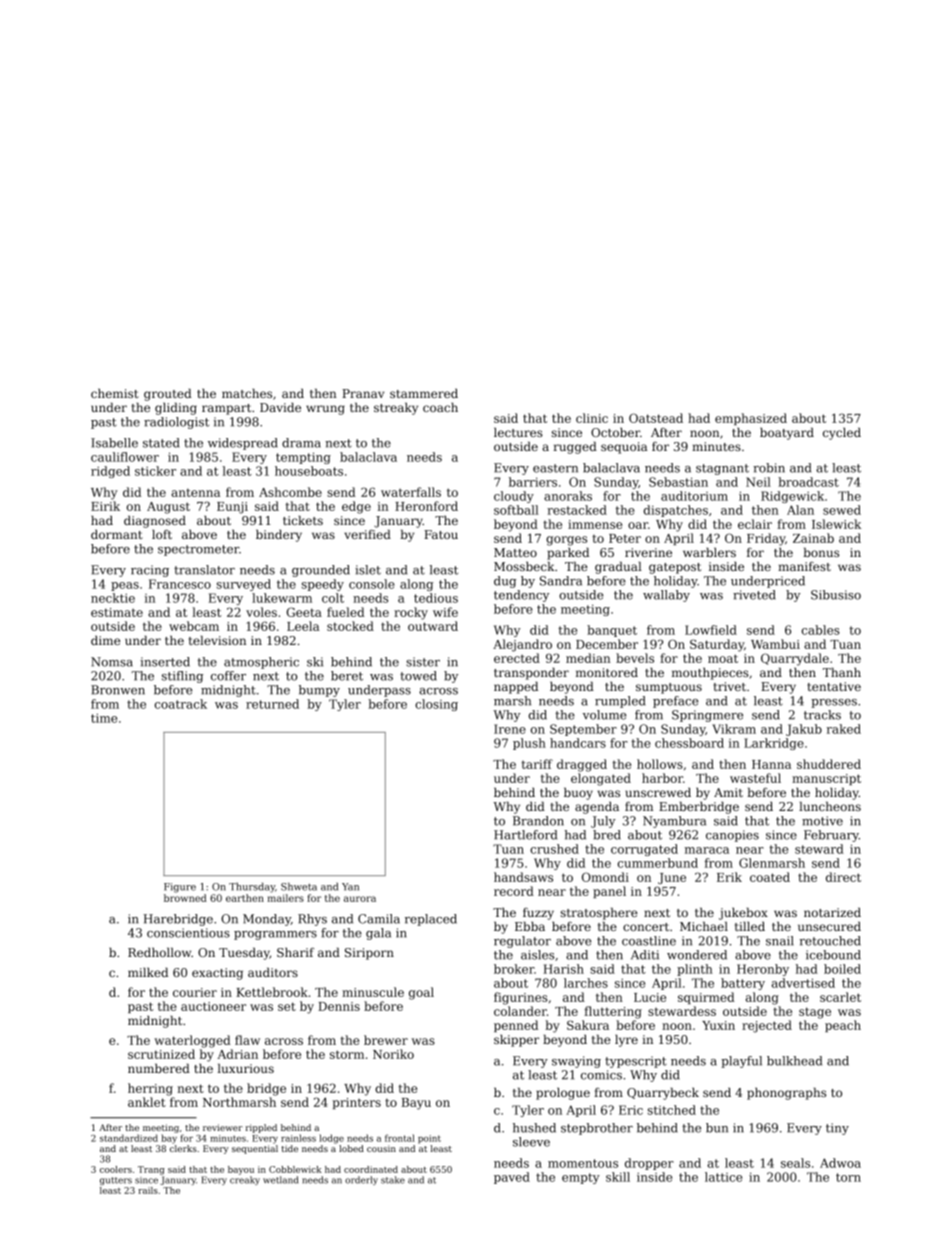  What do you see at coordinates (534, 1128) in the screenshot?
I see `hushed` at bounding box center [534, 1128].
